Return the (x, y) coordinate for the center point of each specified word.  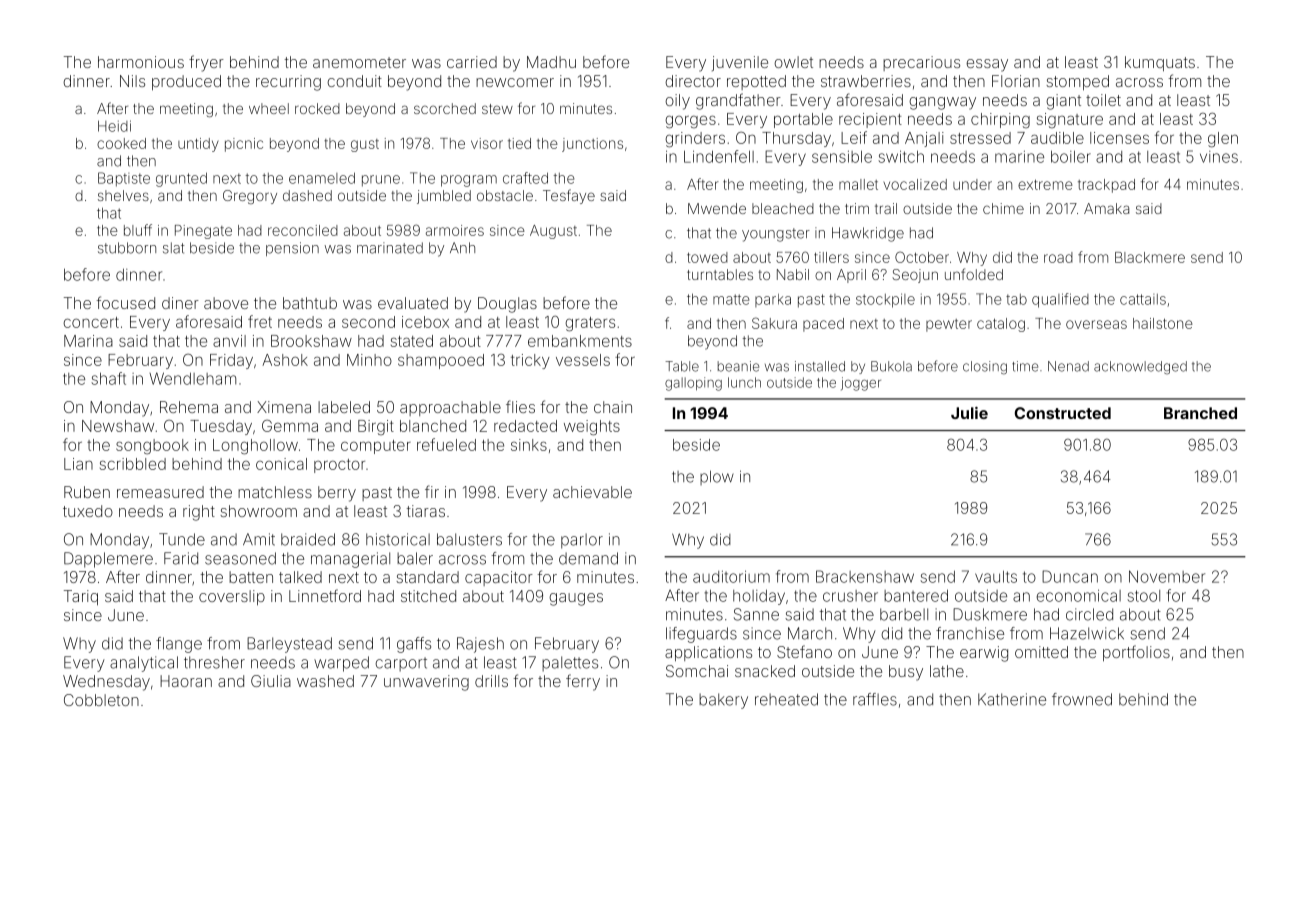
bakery (723, 701)
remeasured (160, 492)
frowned (1082, 699)
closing (985, 368)
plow (717, 477)
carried (472, 62)
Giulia (271, 681)
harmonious (141, 62)
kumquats (1160, 63)
